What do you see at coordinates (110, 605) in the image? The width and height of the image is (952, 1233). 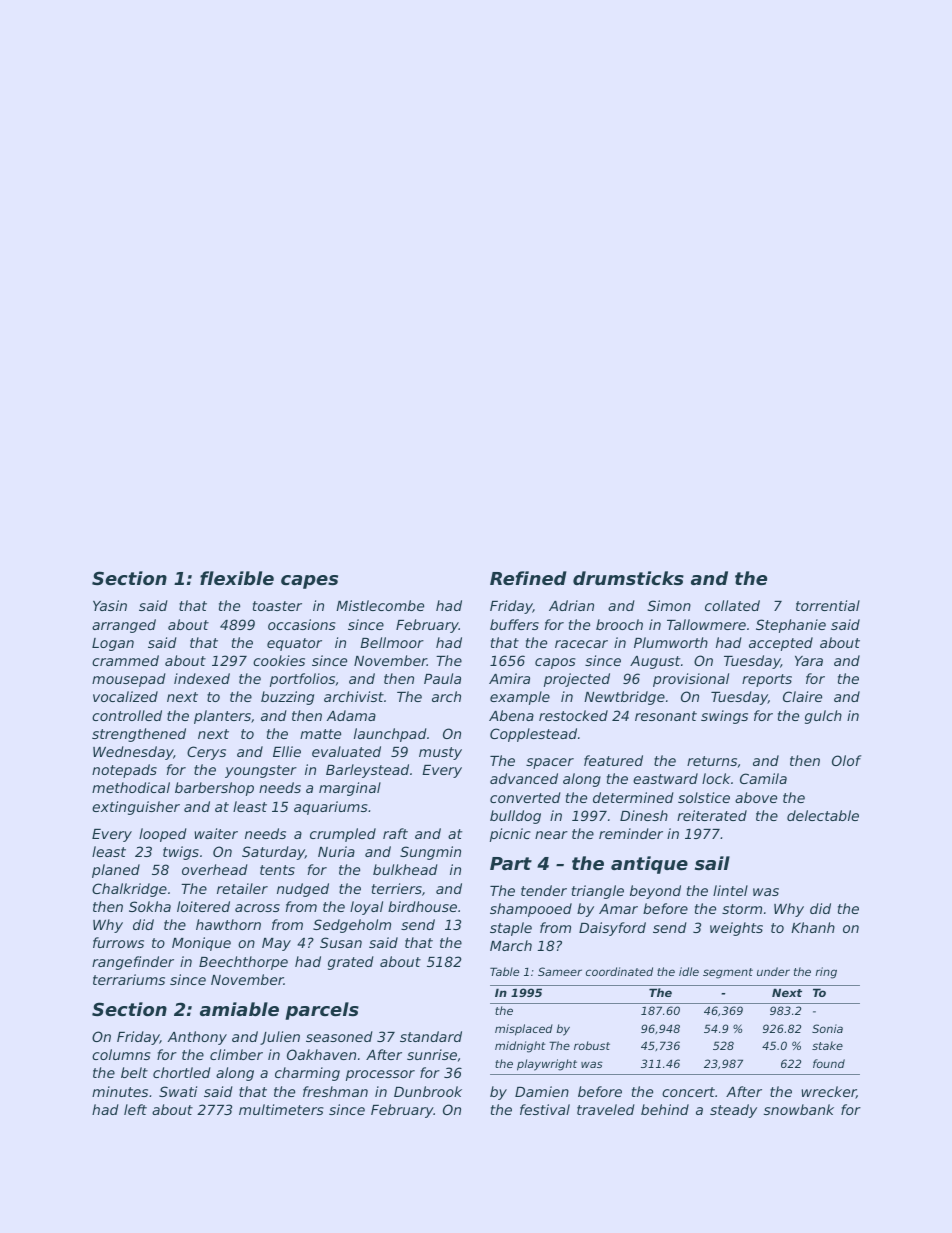 I see `Yasin` at bounding box center [110, 605].
